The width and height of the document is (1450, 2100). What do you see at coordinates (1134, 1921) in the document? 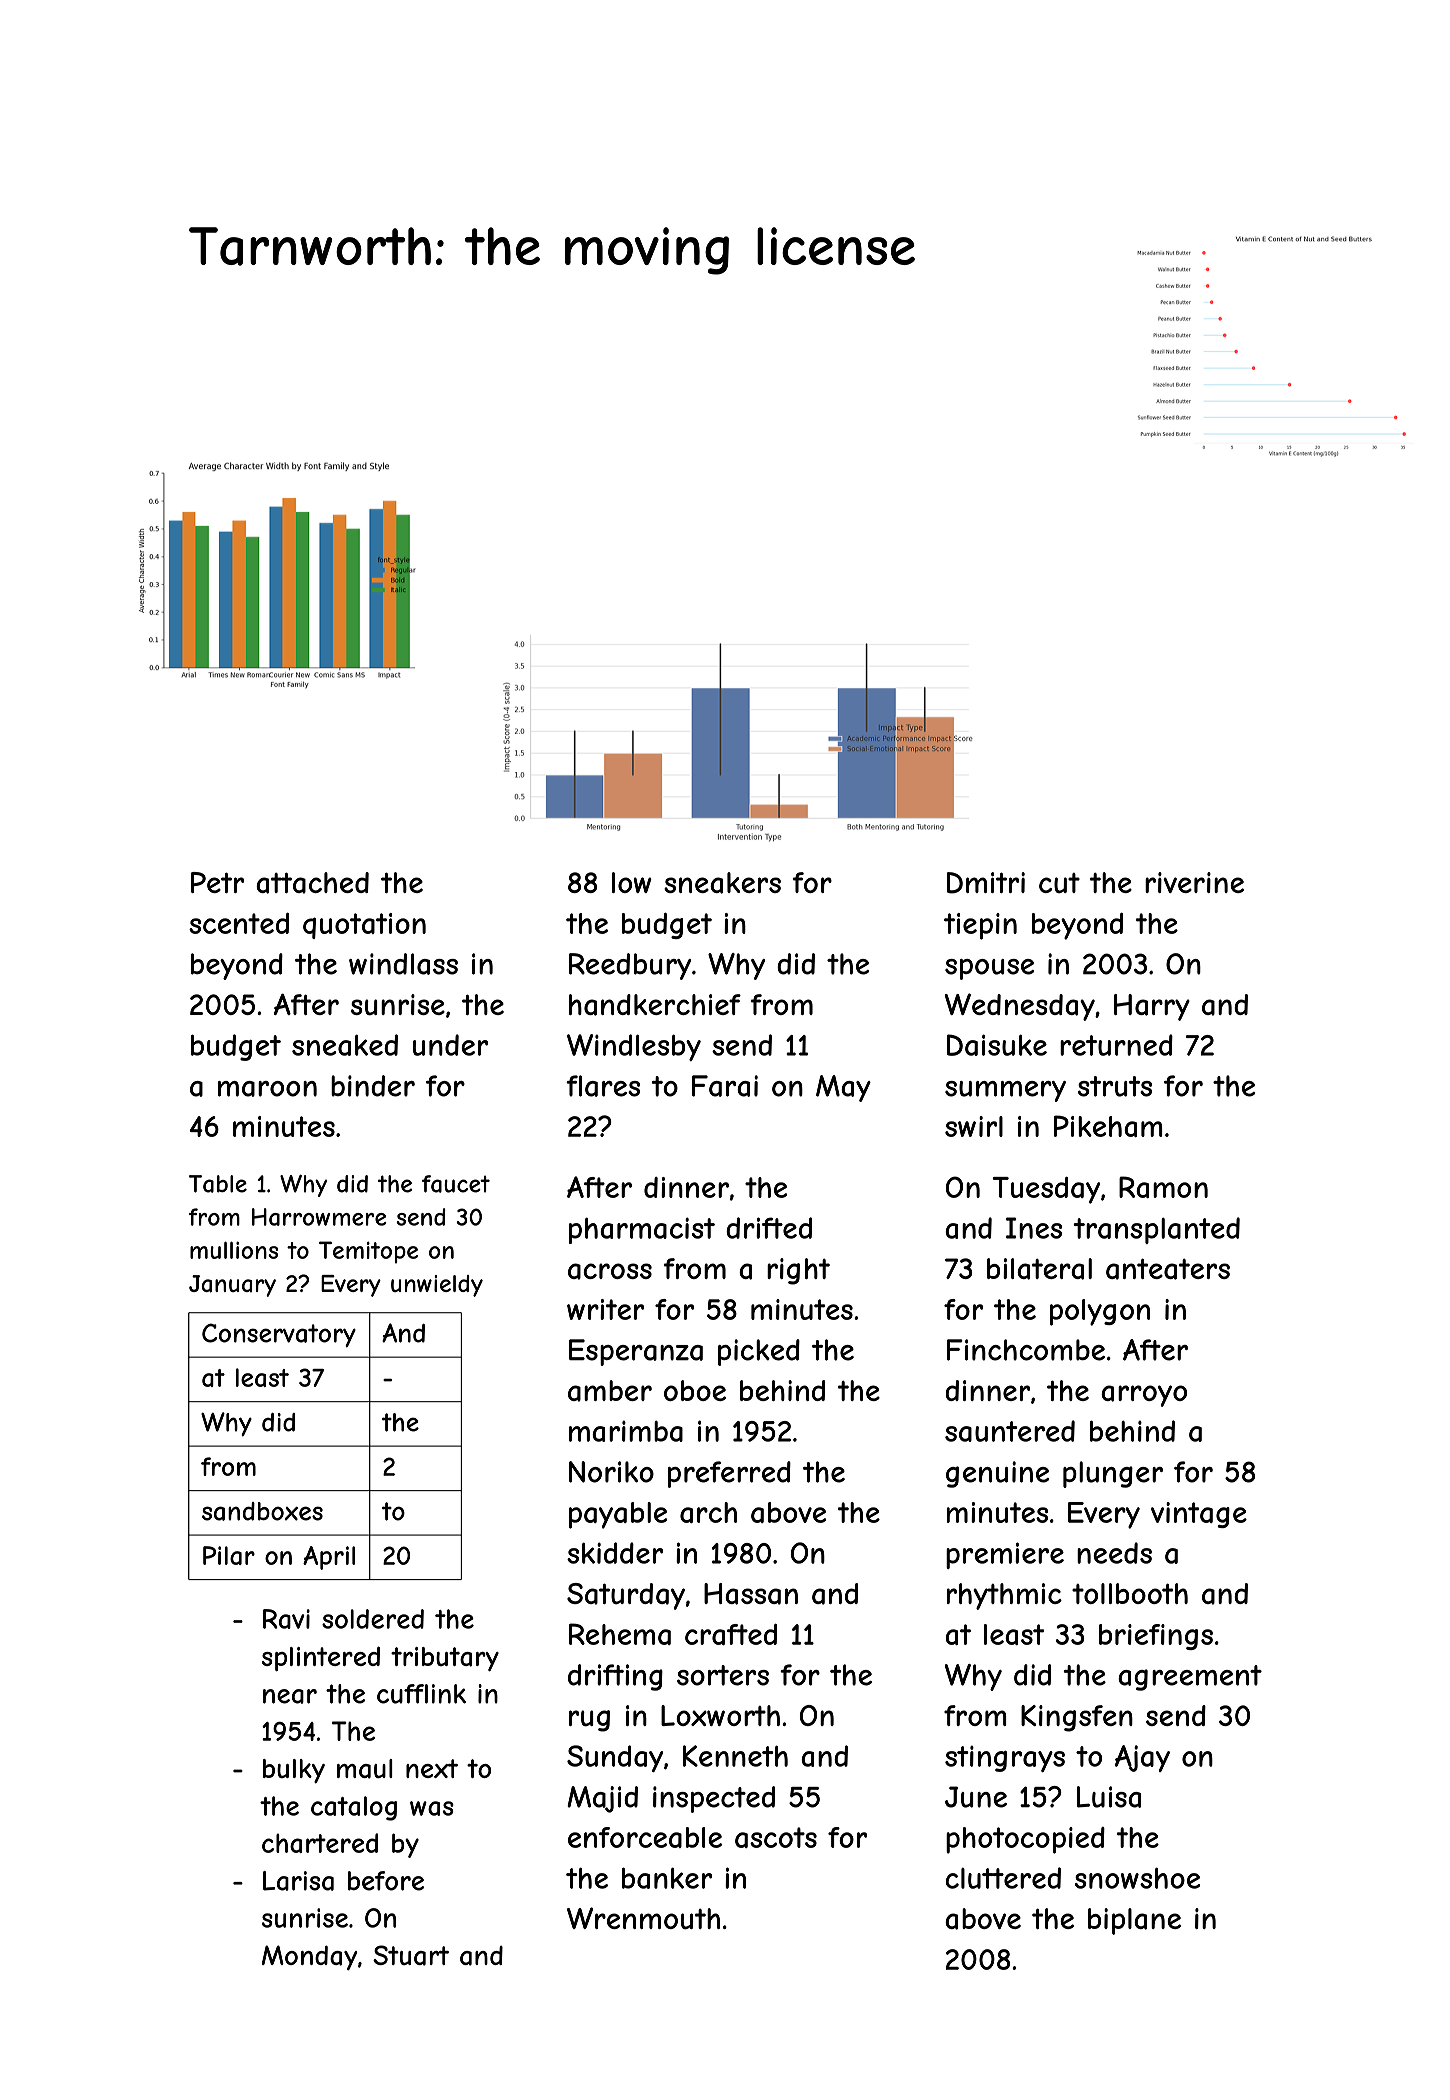
I see `biplane` at bounding box center [1134, 1921].
